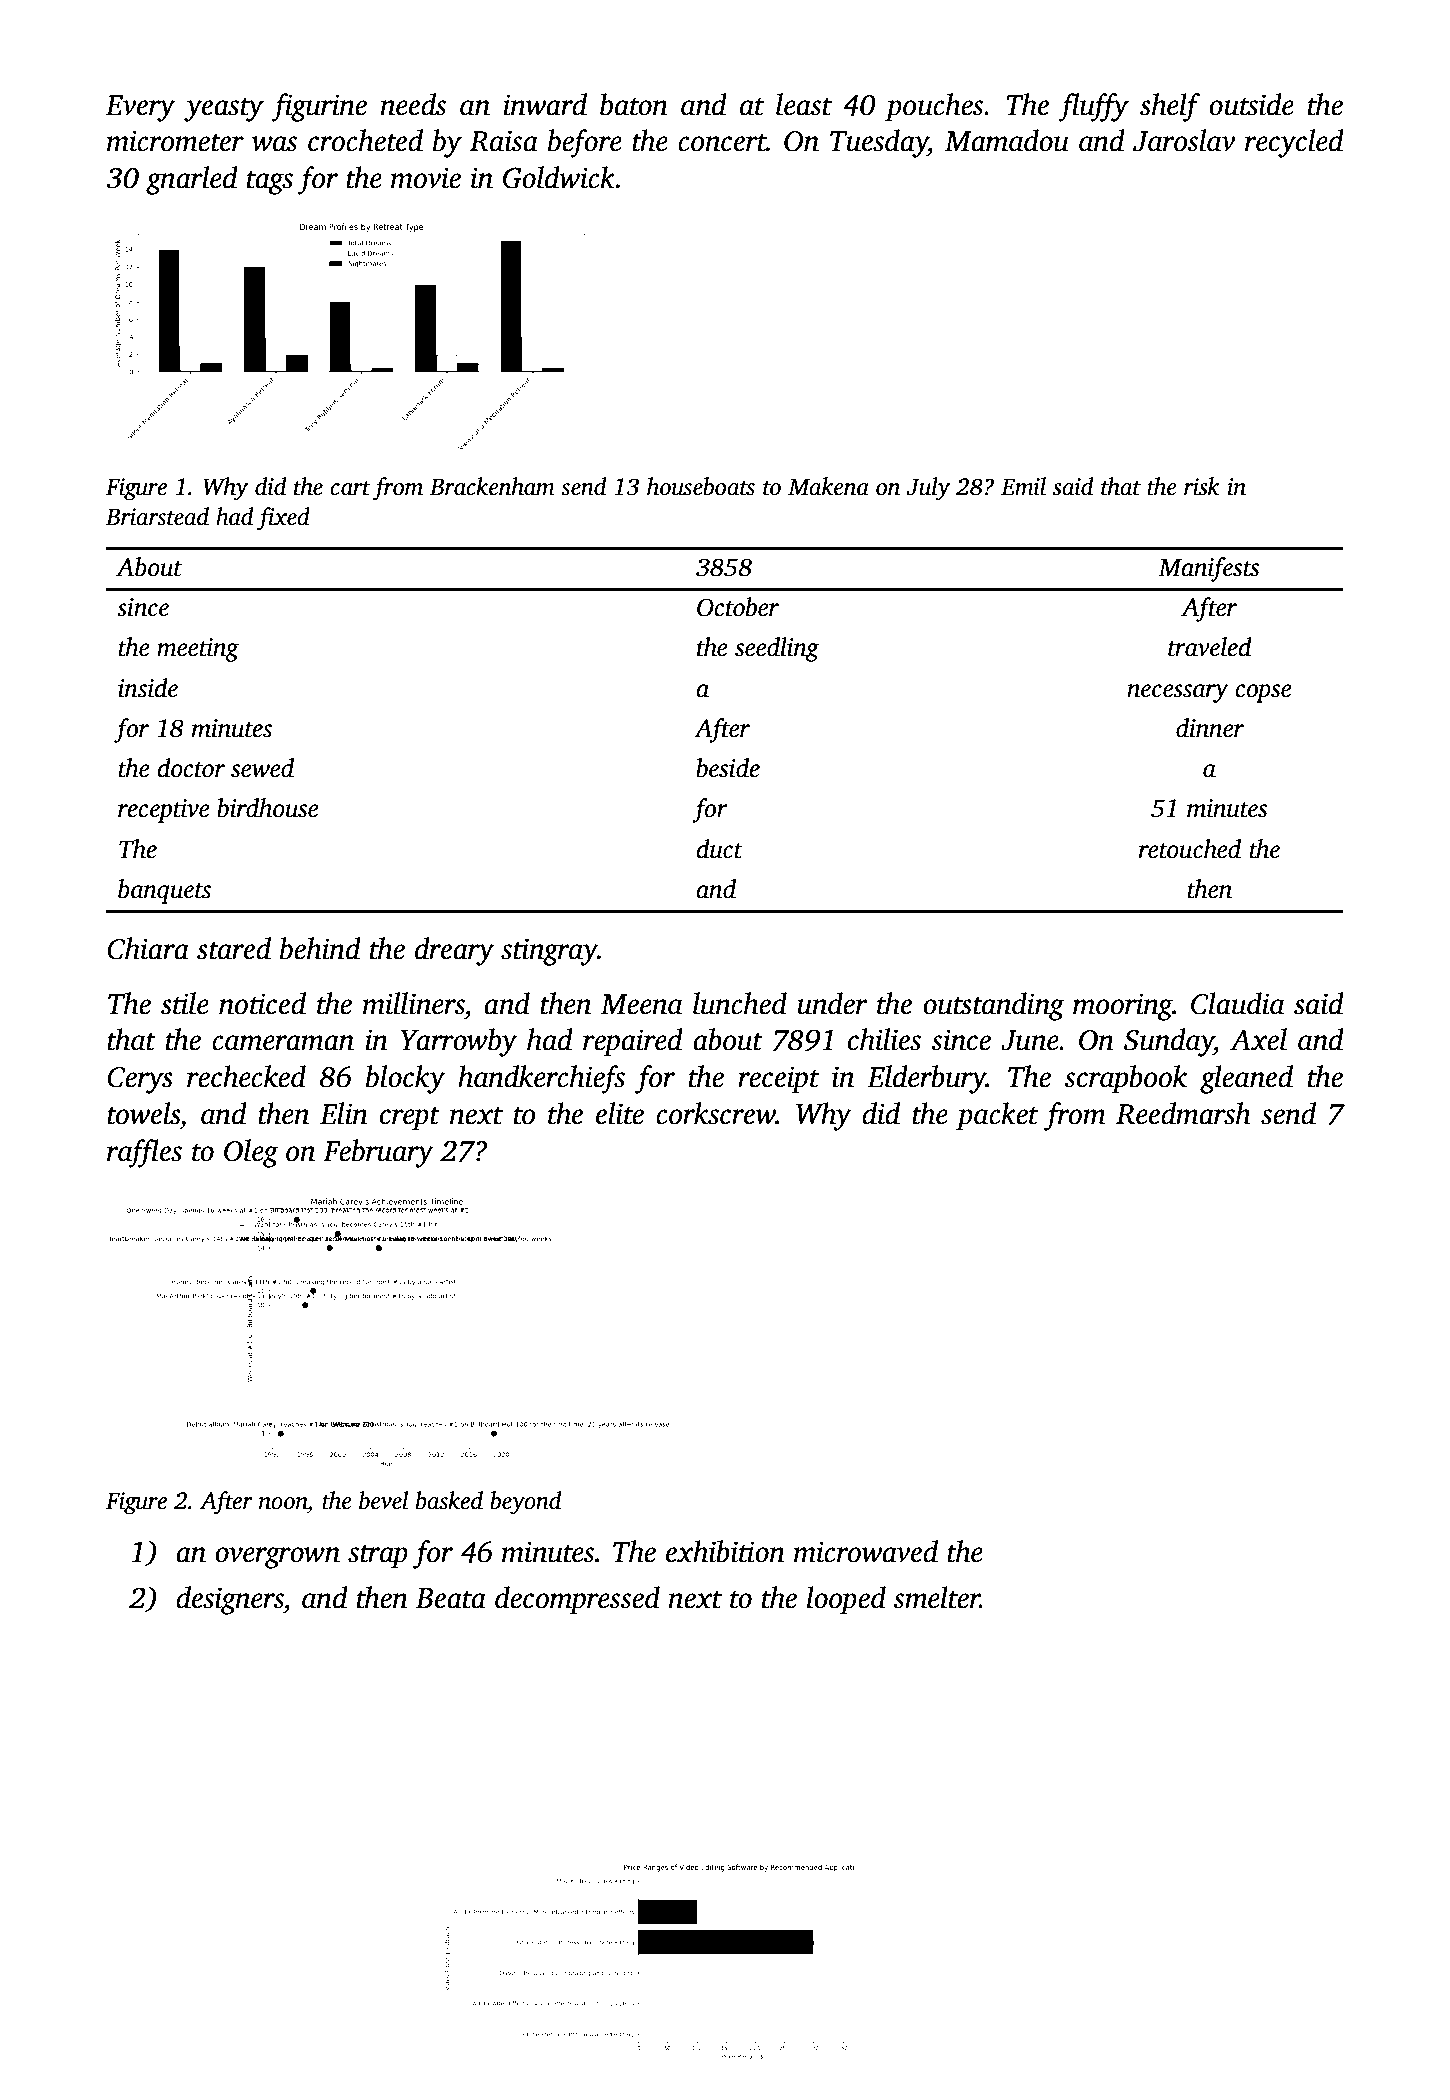 The height and width of the screenshot is (2100, 1450). Describe the element at coordinates (585, 143) in the screenshot. I see `before` at that location.
